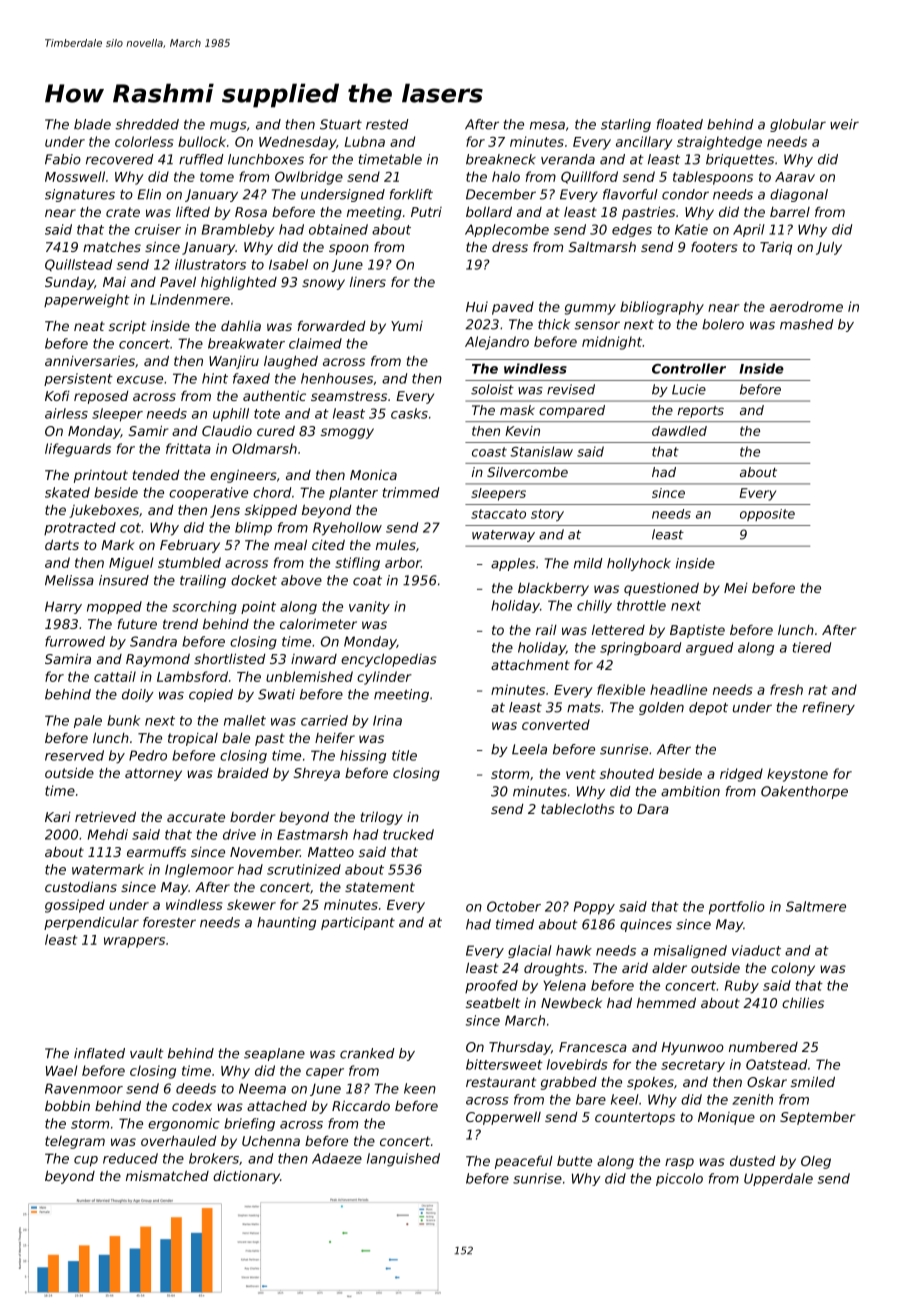 The image size is (908, 1316). Describe the element at coordinates (697, 631) in the document. I see `Baptiste` at that location.
